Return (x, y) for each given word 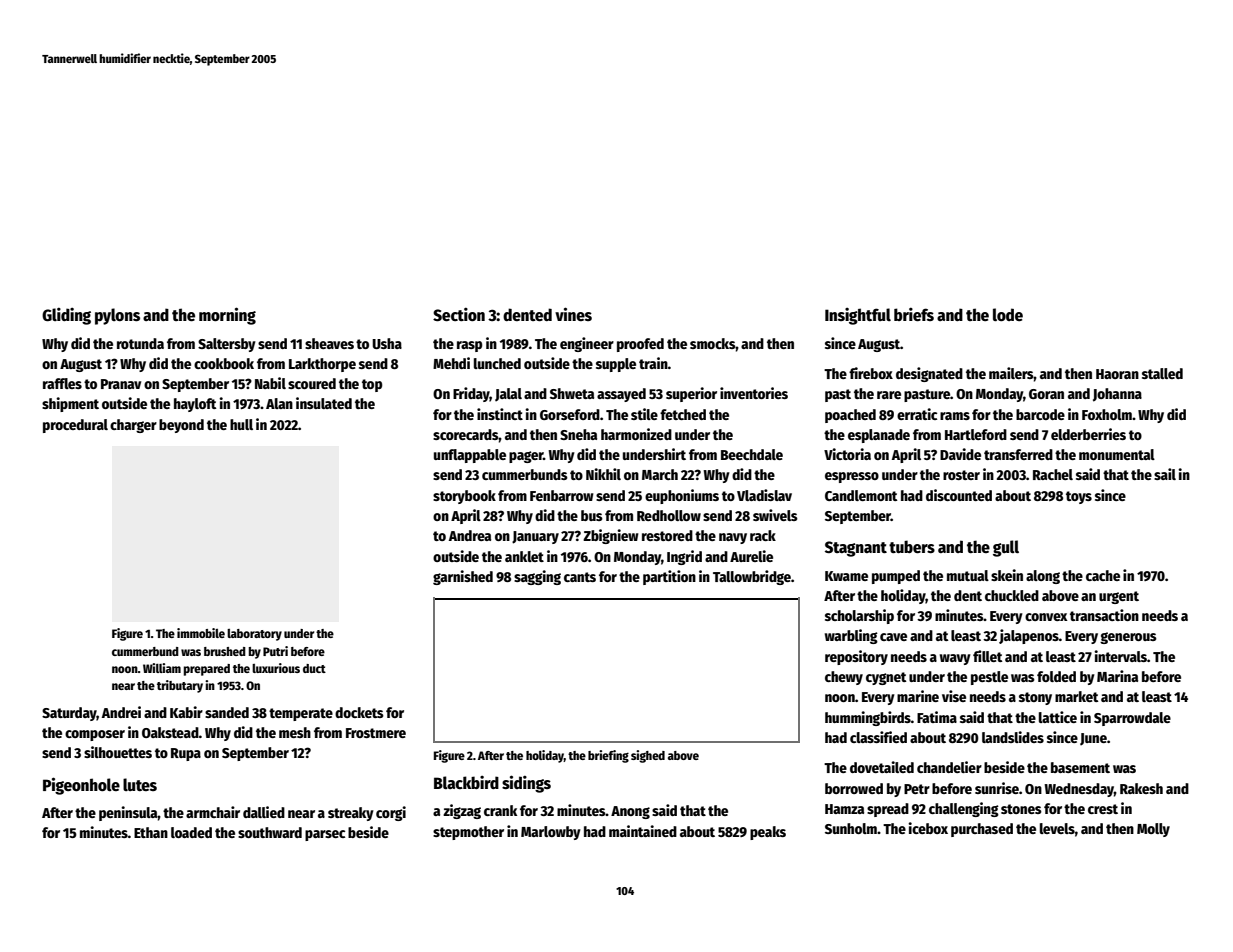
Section (459, 314)
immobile (201, 633)
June (1093, 739)
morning (227, 316)
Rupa (186, 754)
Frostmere (376, 733)
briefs (914, 314)
